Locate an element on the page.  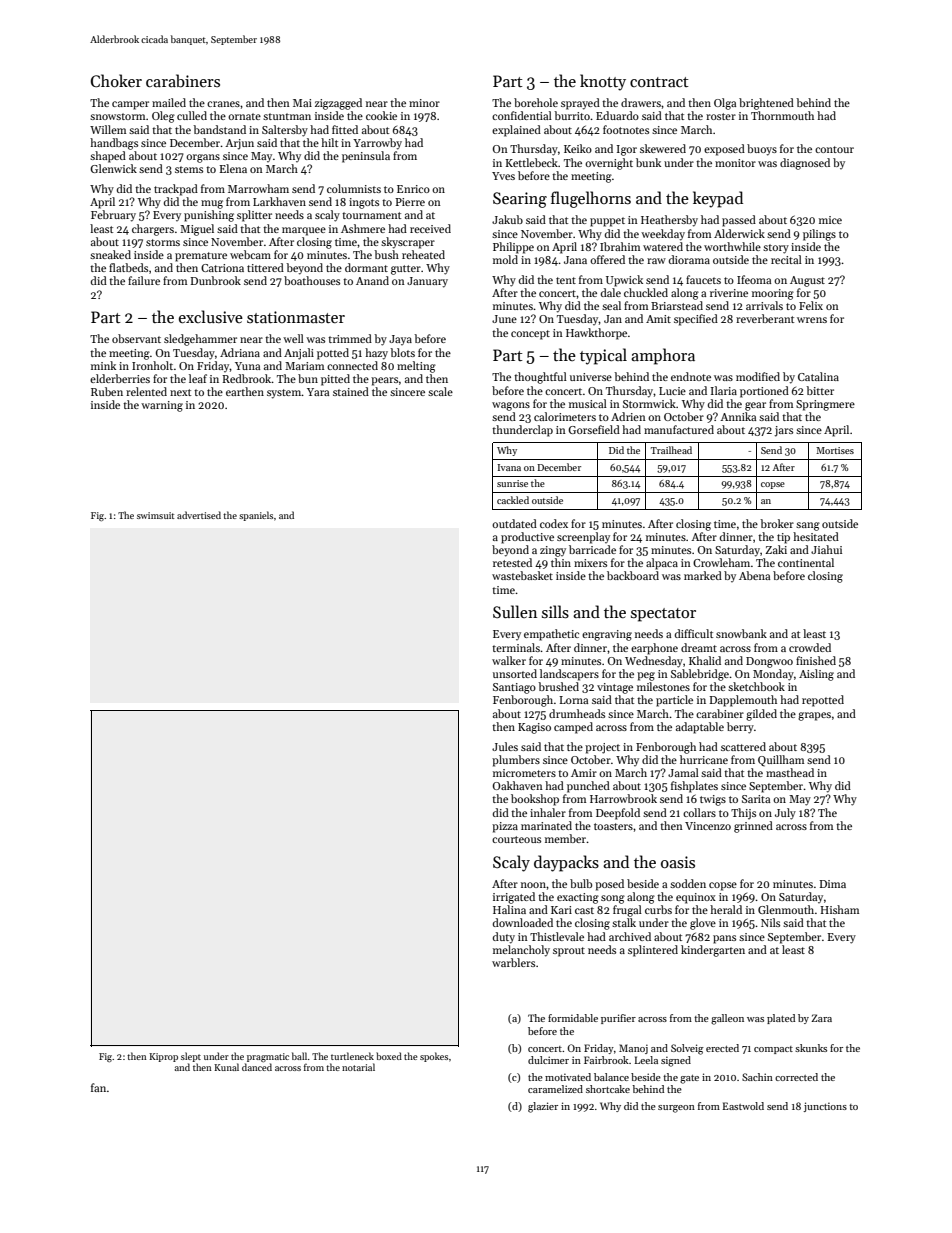
fan is located at coordinates (98, 1087).
